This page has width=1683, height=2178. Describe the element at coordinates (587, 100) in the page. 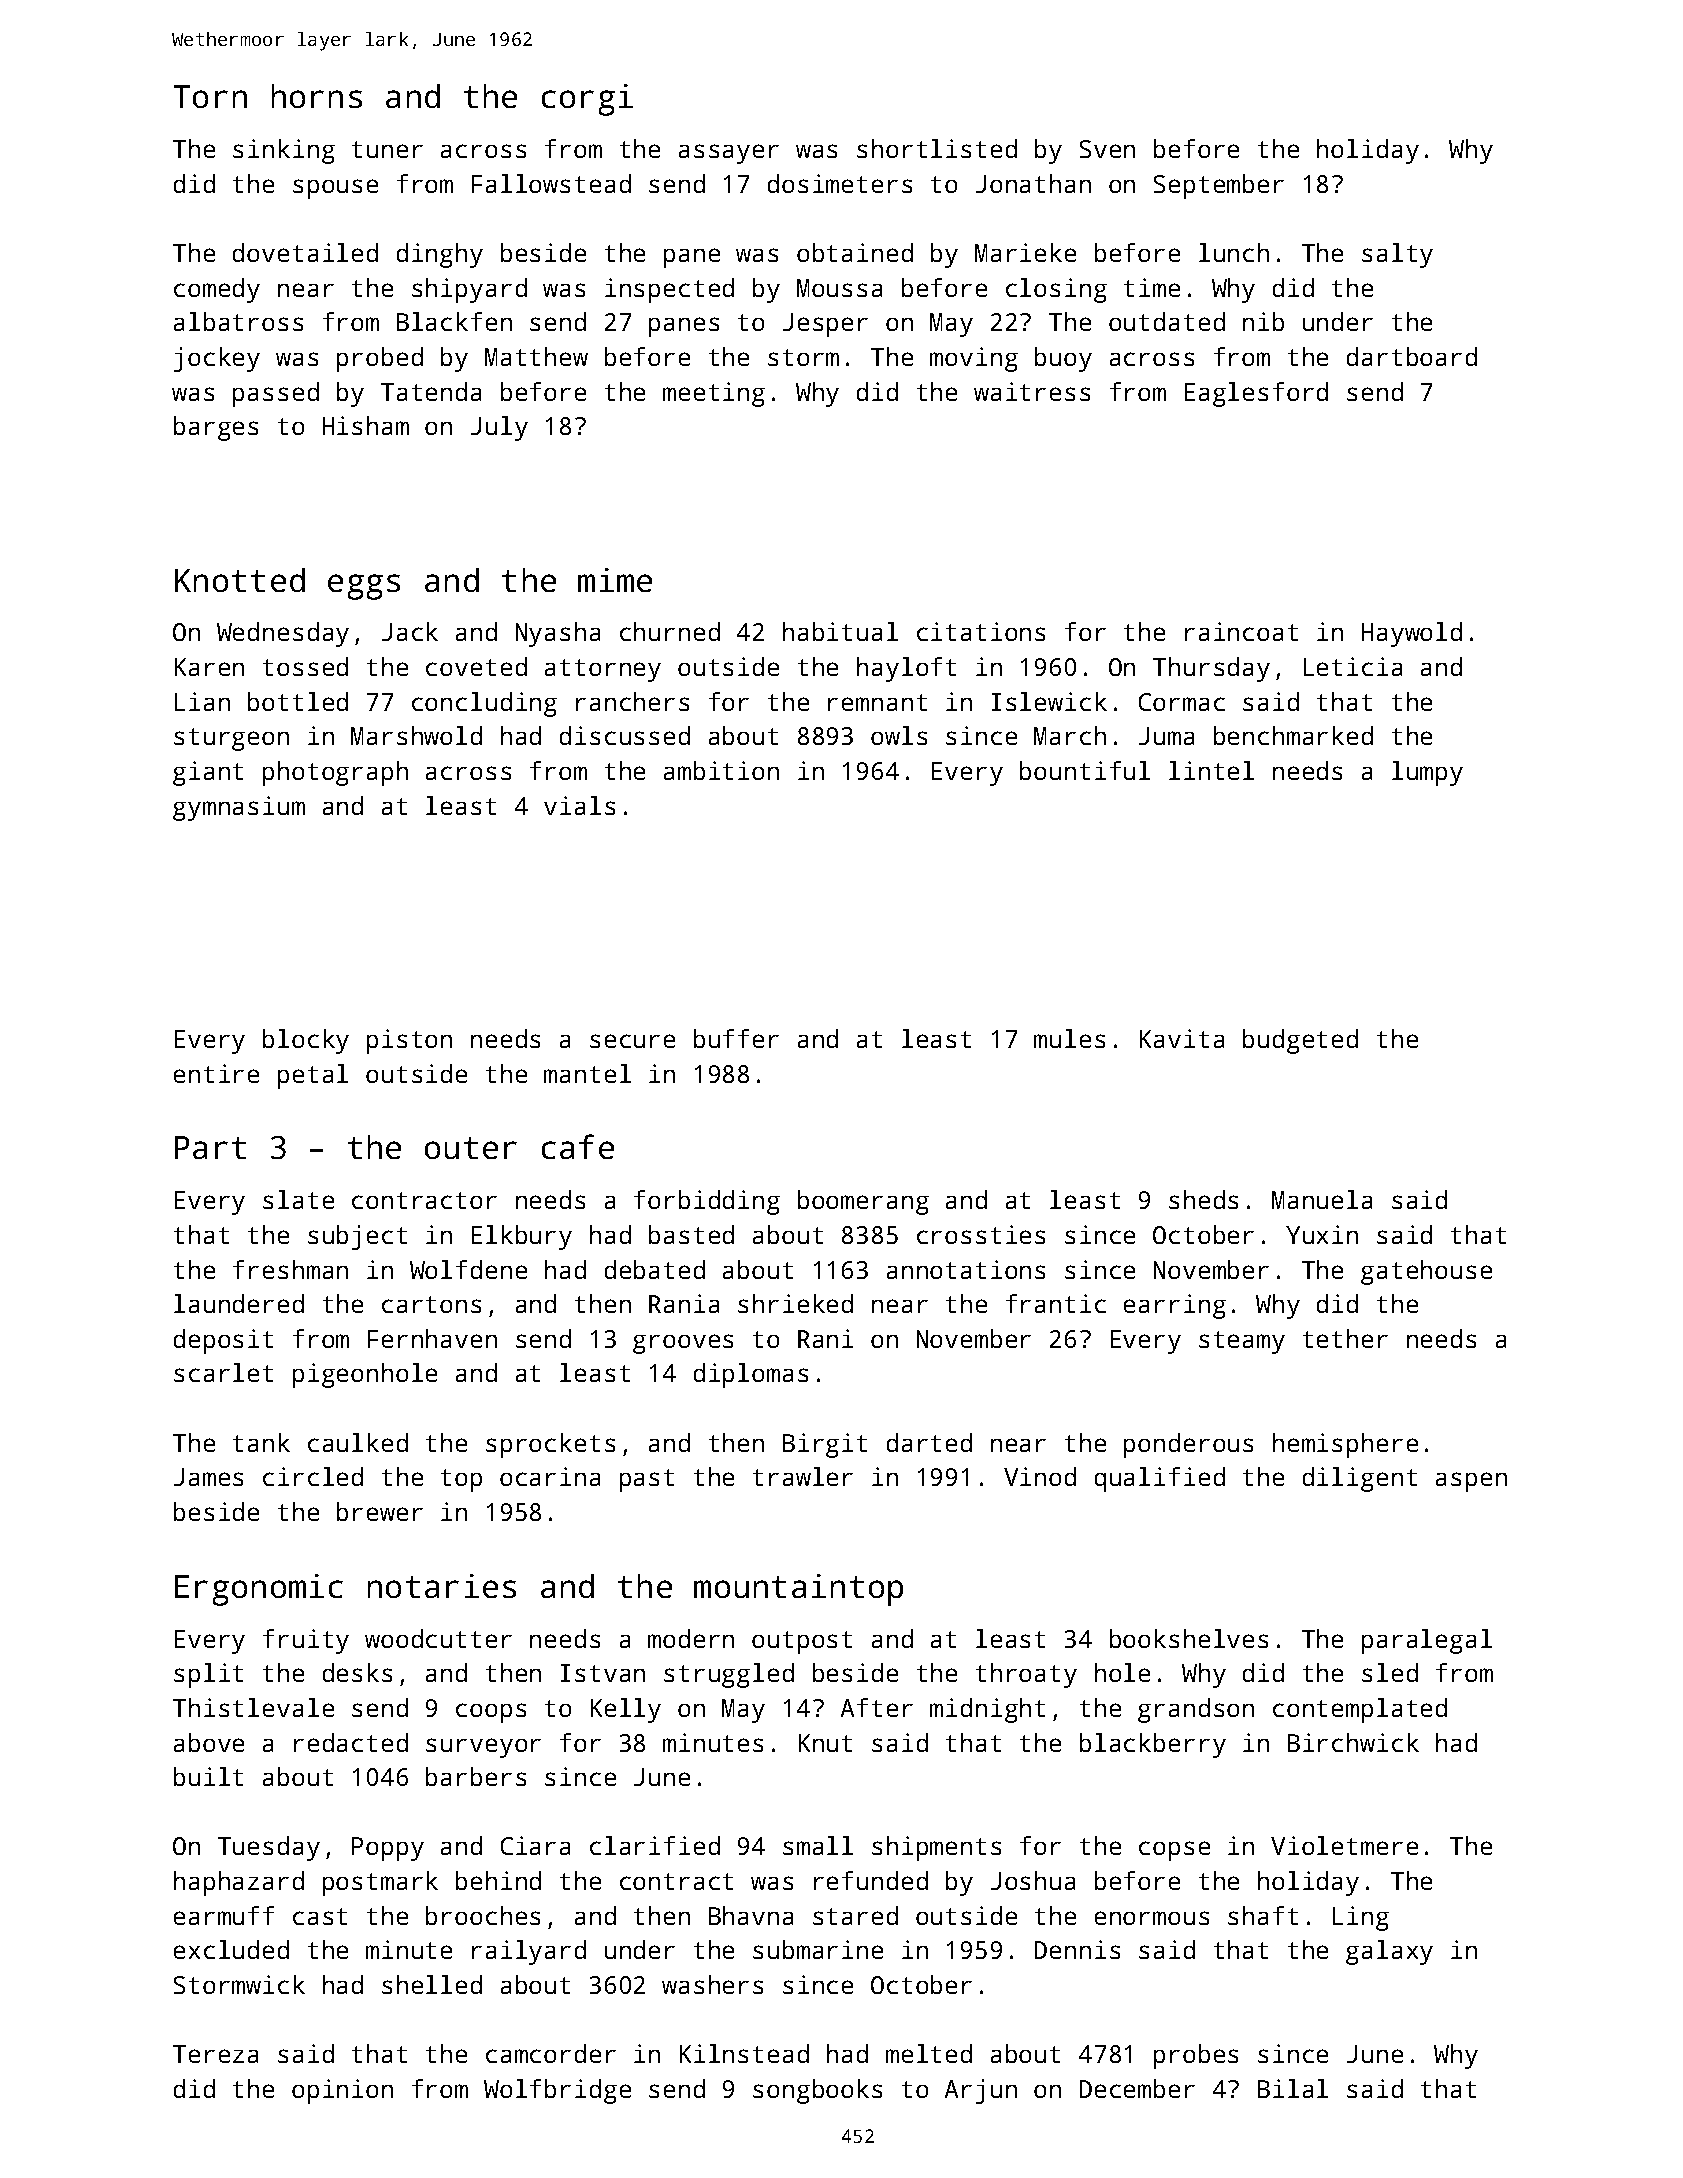

I see `corgi` at that location.
